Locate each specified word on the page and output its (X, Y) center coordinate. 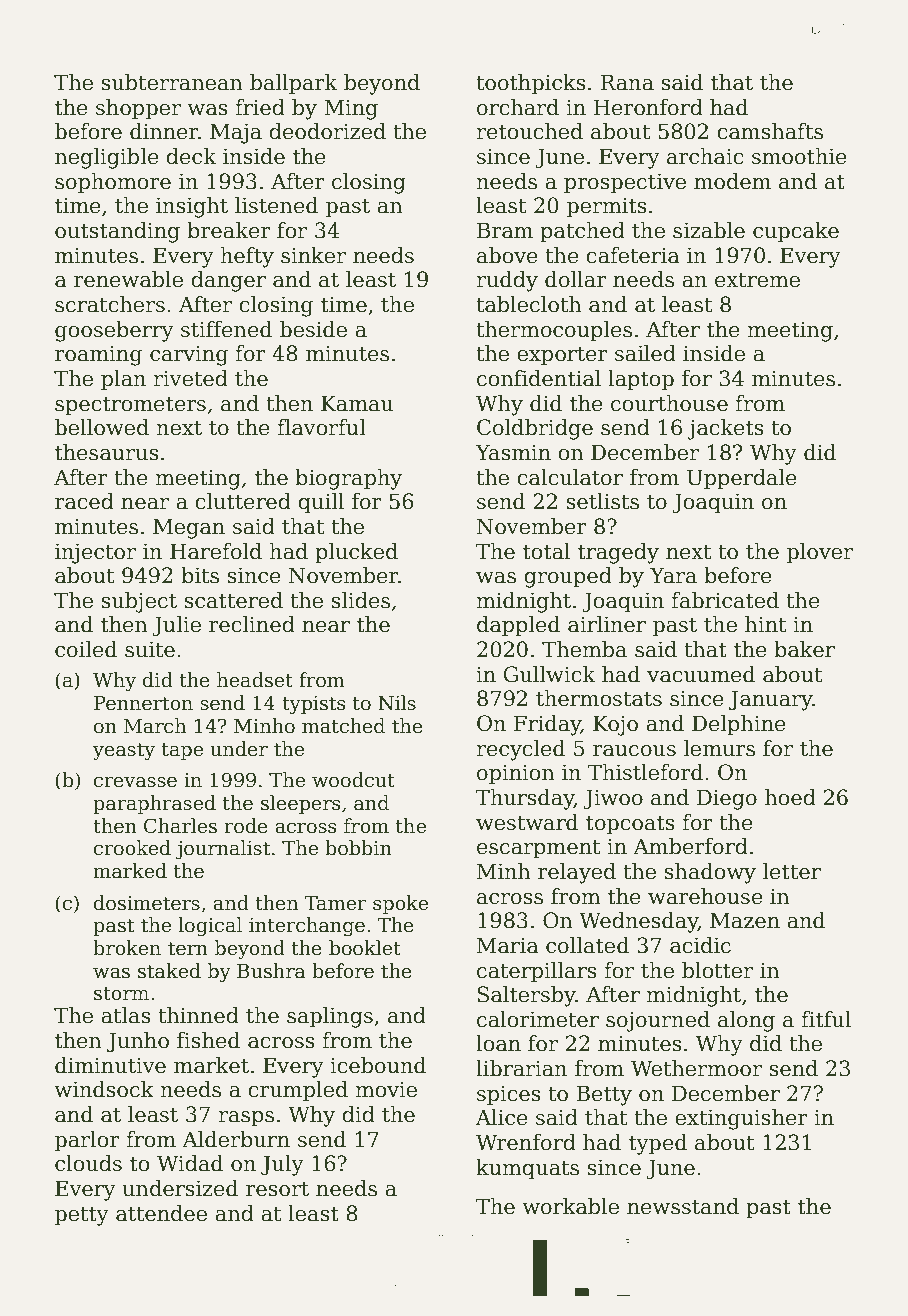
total (546, 551)
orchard (518, 107)
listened (276, 205)
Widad (190, 1163)
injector (95, 553)
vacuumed (701, 674)
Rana (627, 82)
